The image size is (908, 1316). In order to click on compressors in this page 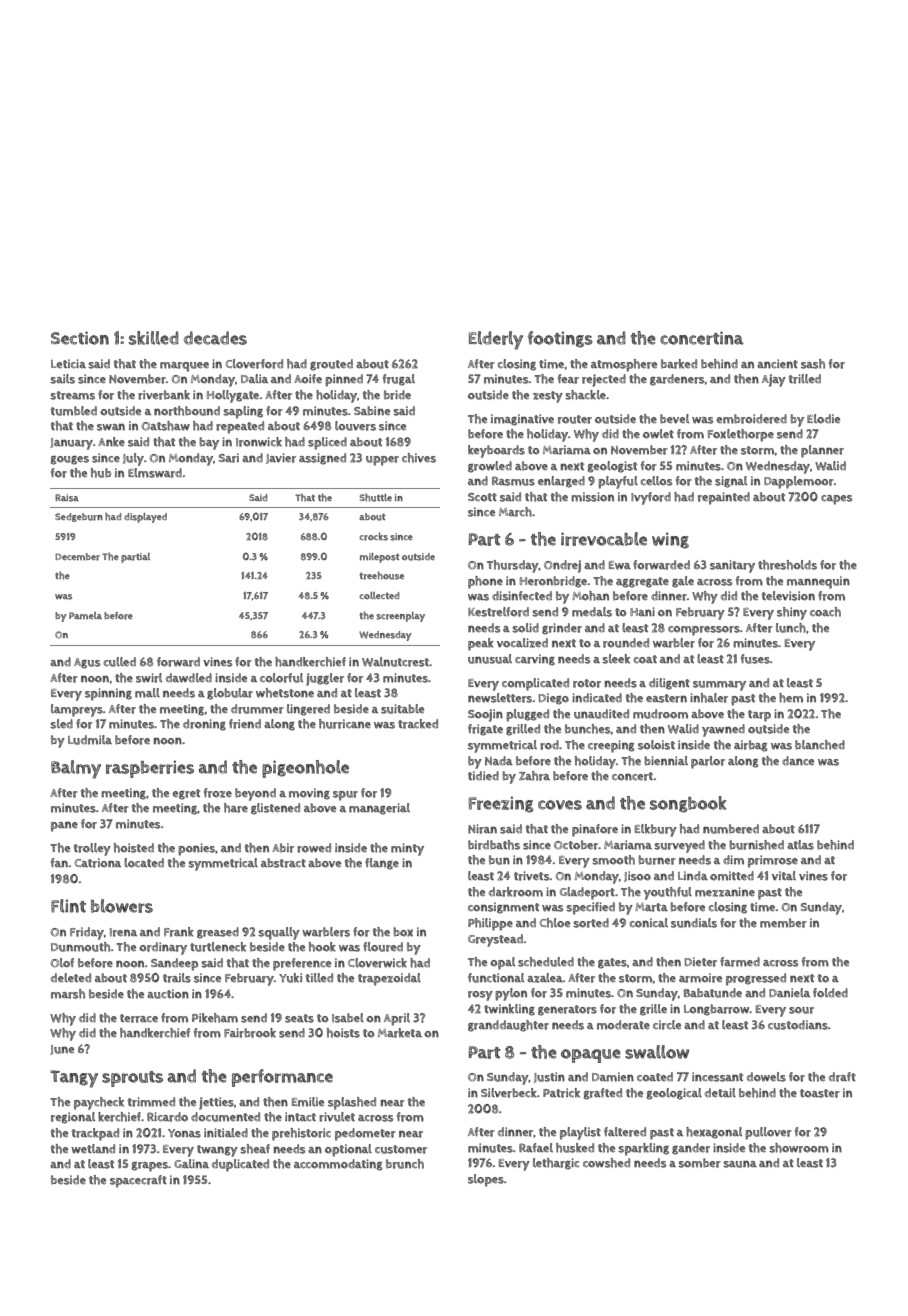, I will do `click(704, 631)`.
